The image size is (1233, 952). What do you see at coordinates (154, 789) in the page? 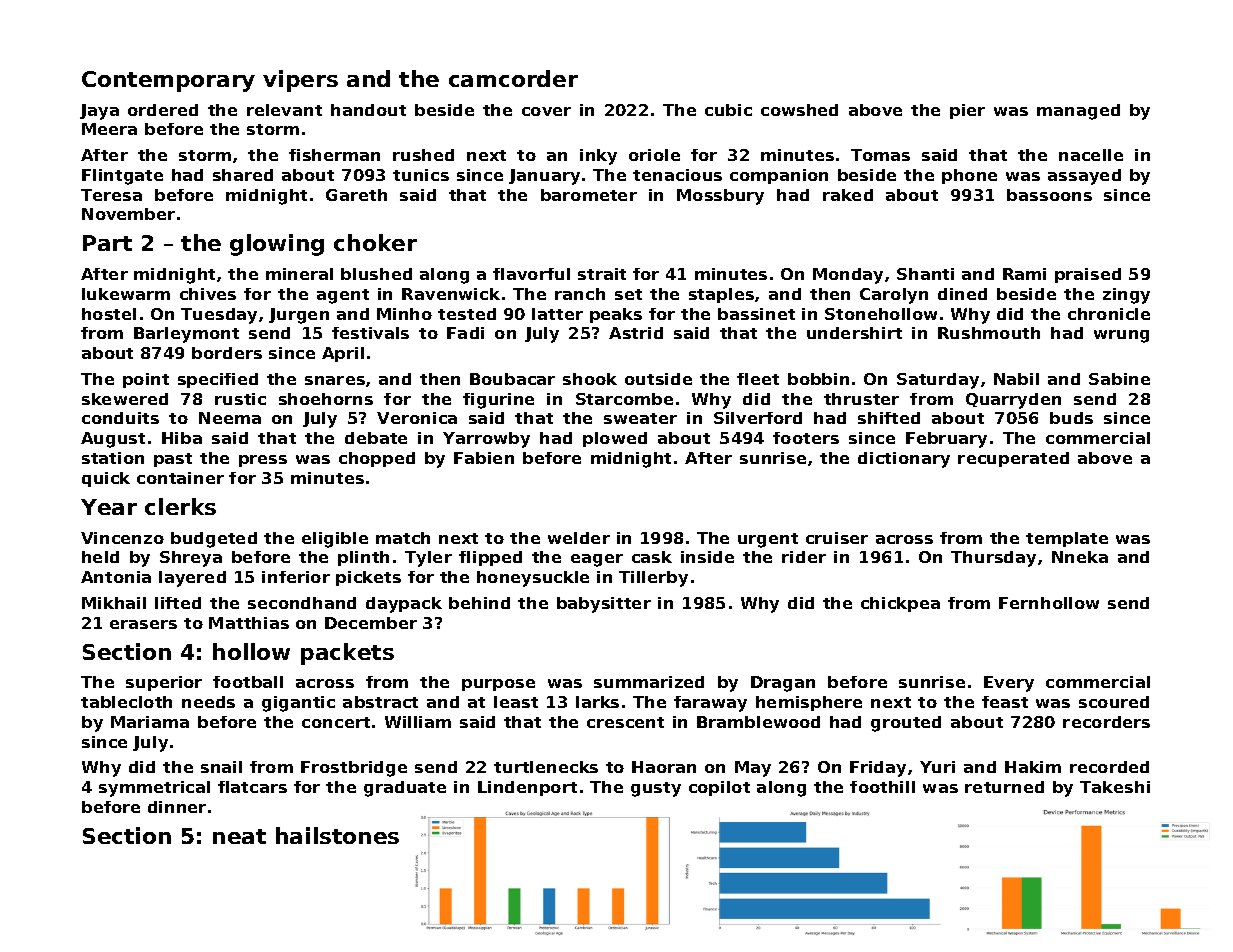
I see `symmetrical` at bounding box center [154, 789].
